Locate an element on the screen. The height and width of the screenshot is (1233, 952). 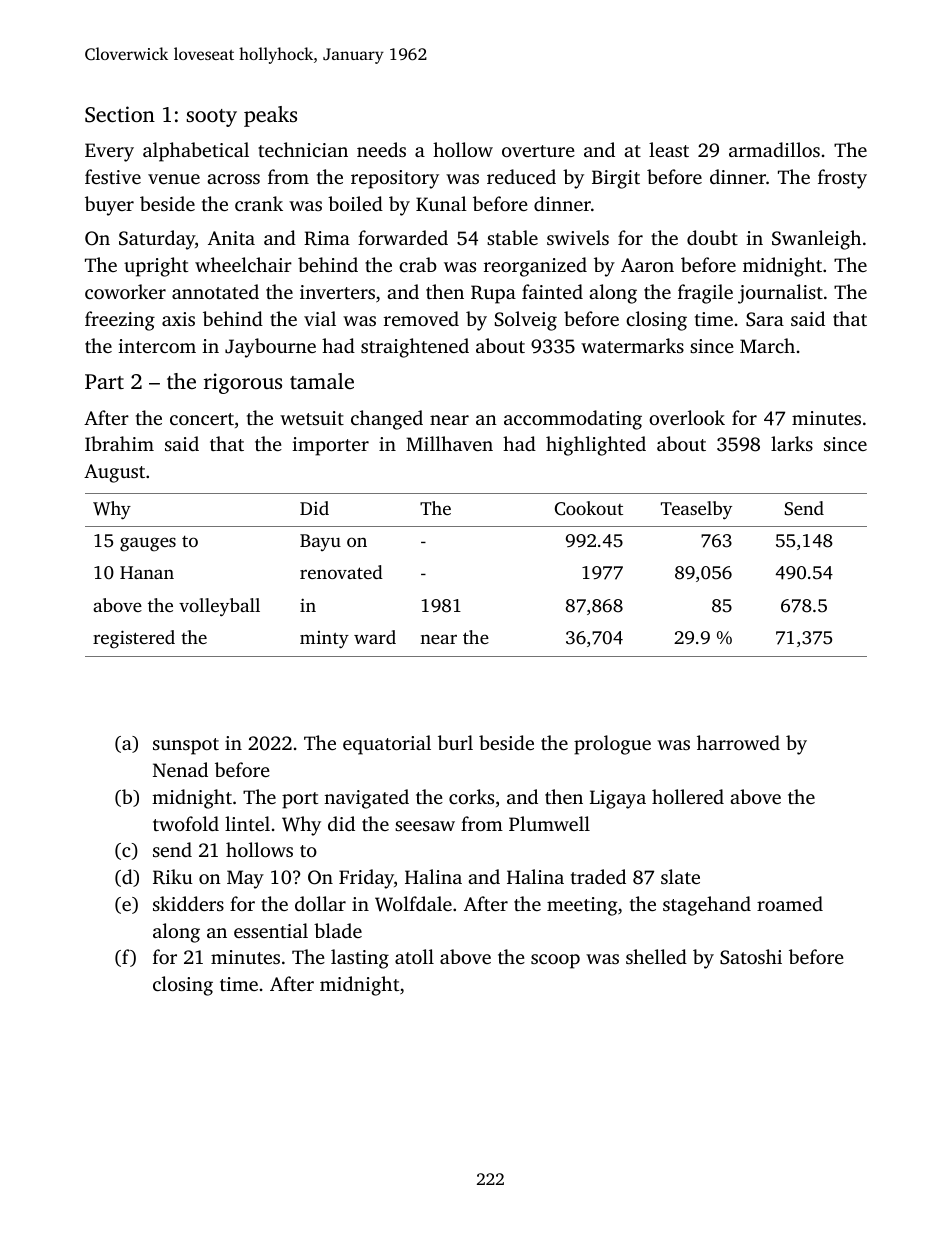
armadillos is located at coordinates (774, 149).
